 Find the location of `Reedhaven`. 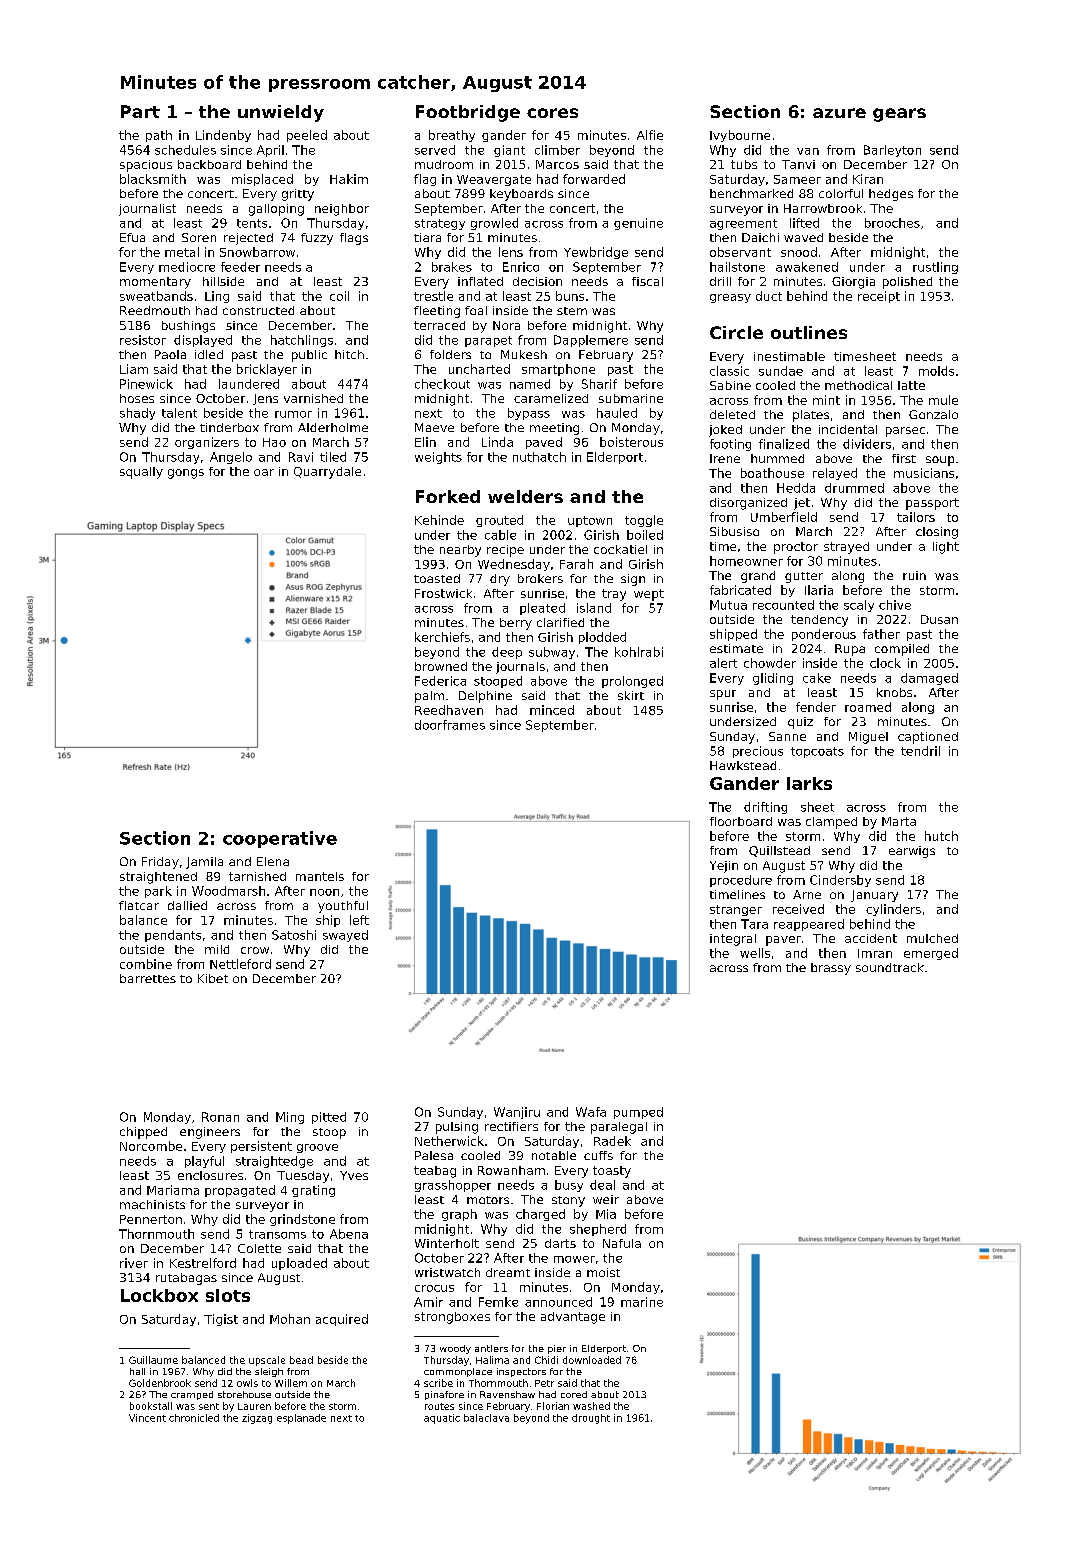

Reedhaven is located at coordinates (449, 710).
